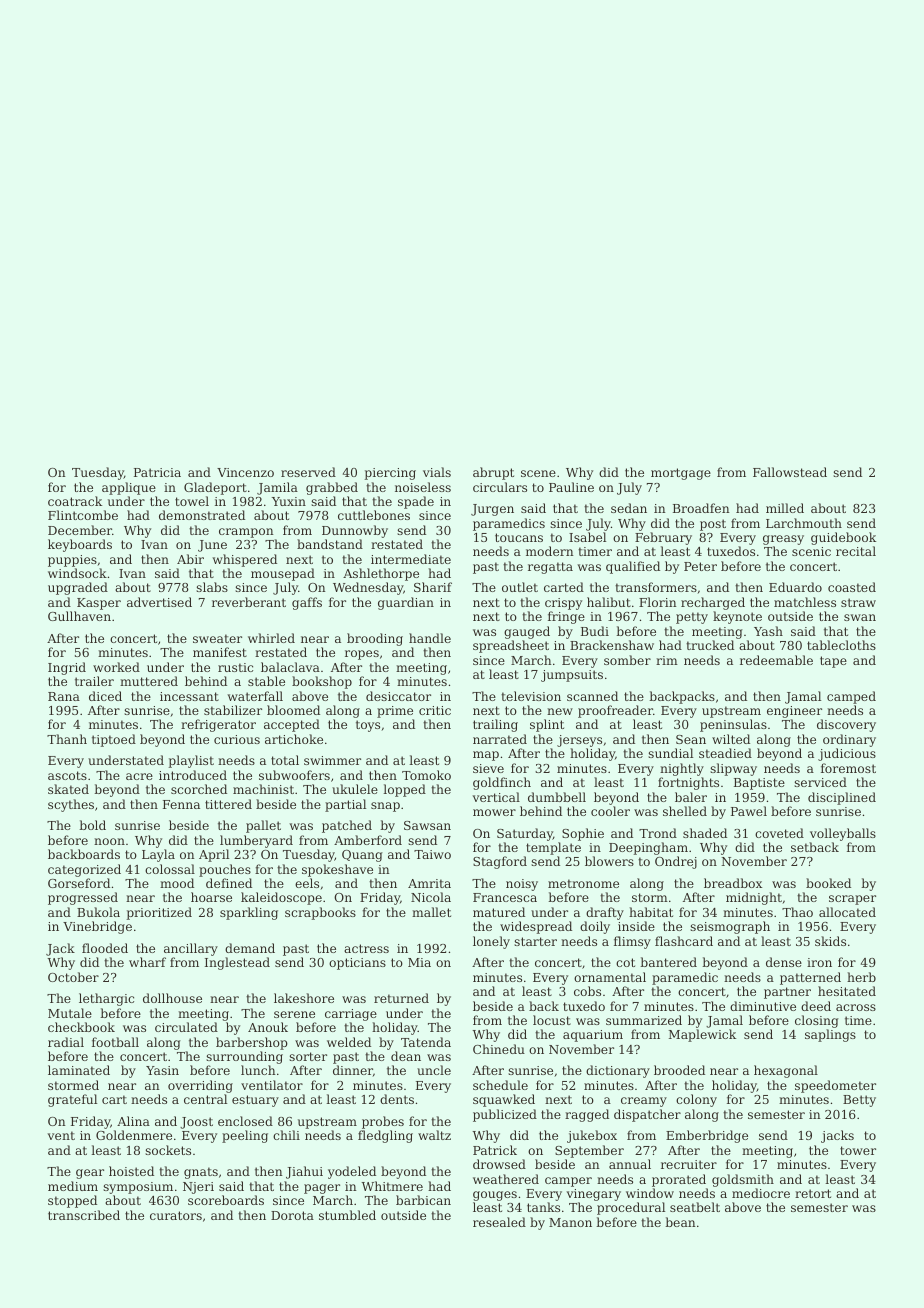 This screenshot has width=924, height=1308. What do you see at coordinates (499, 1222) in the screenshot?
I see `resealed` at bounding box center [499, 1222].
